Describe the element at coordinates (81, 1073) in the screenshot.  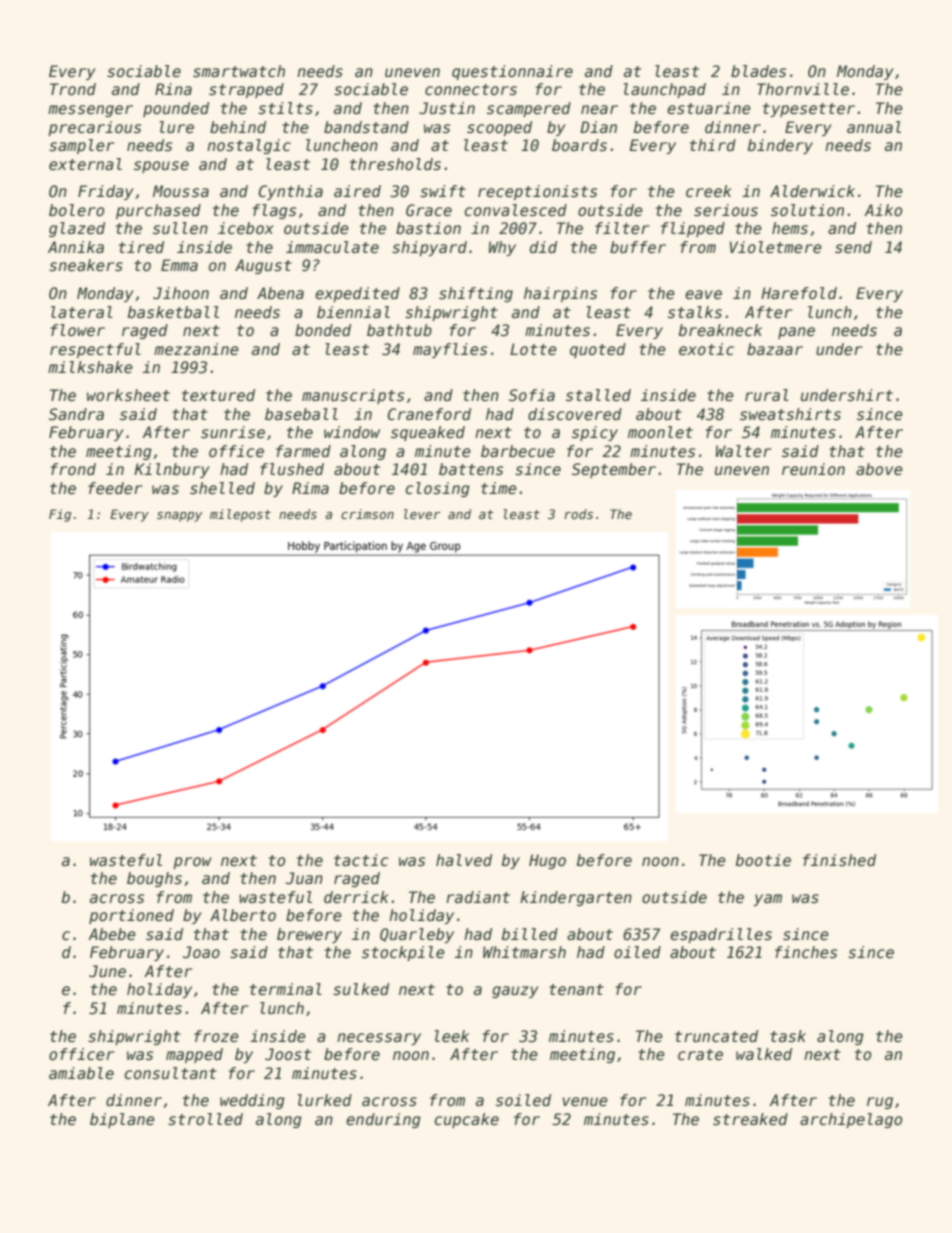
I see `amiable` at that location.
